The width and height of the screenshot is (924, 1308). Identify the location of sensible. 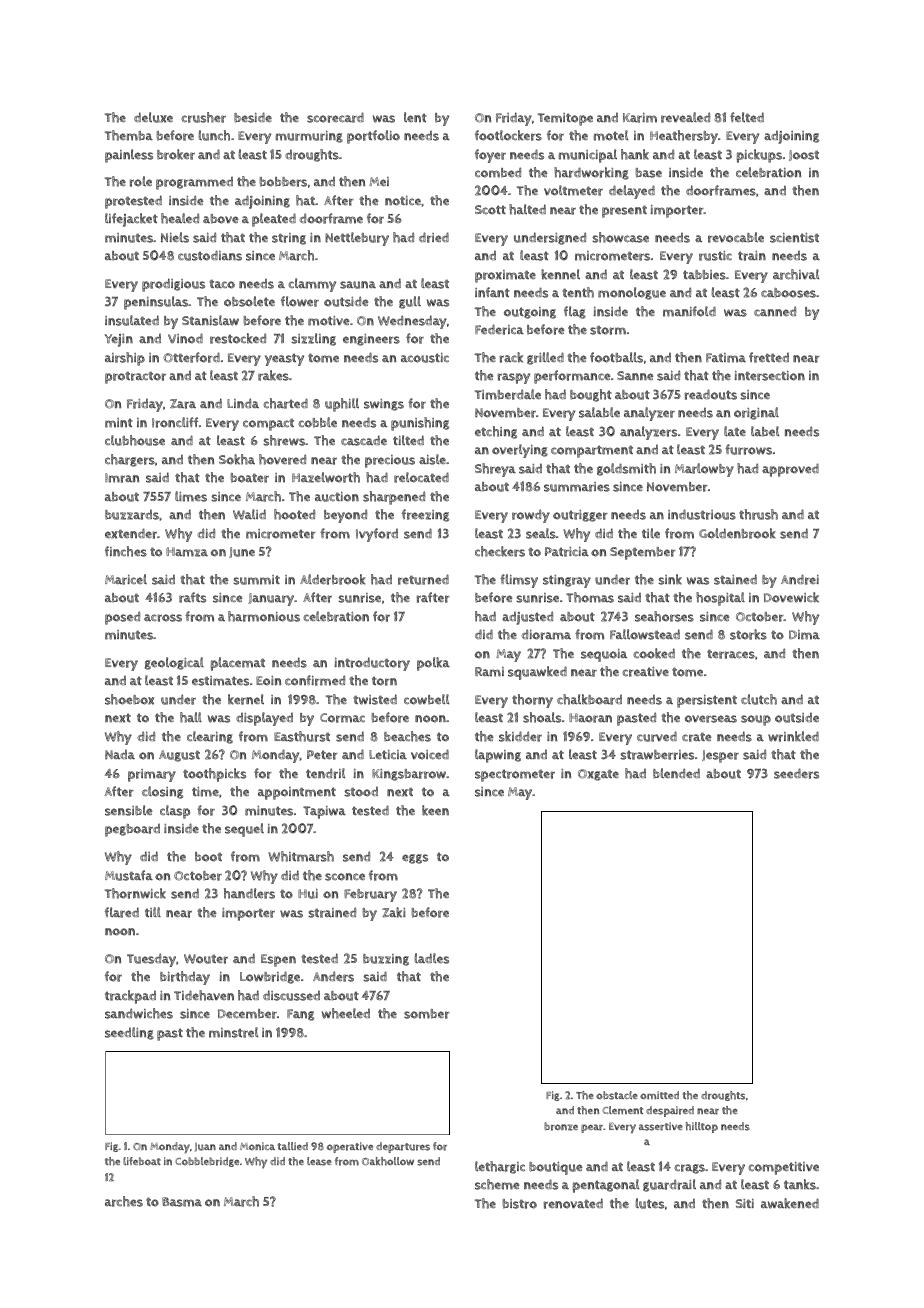
(129, 810).
